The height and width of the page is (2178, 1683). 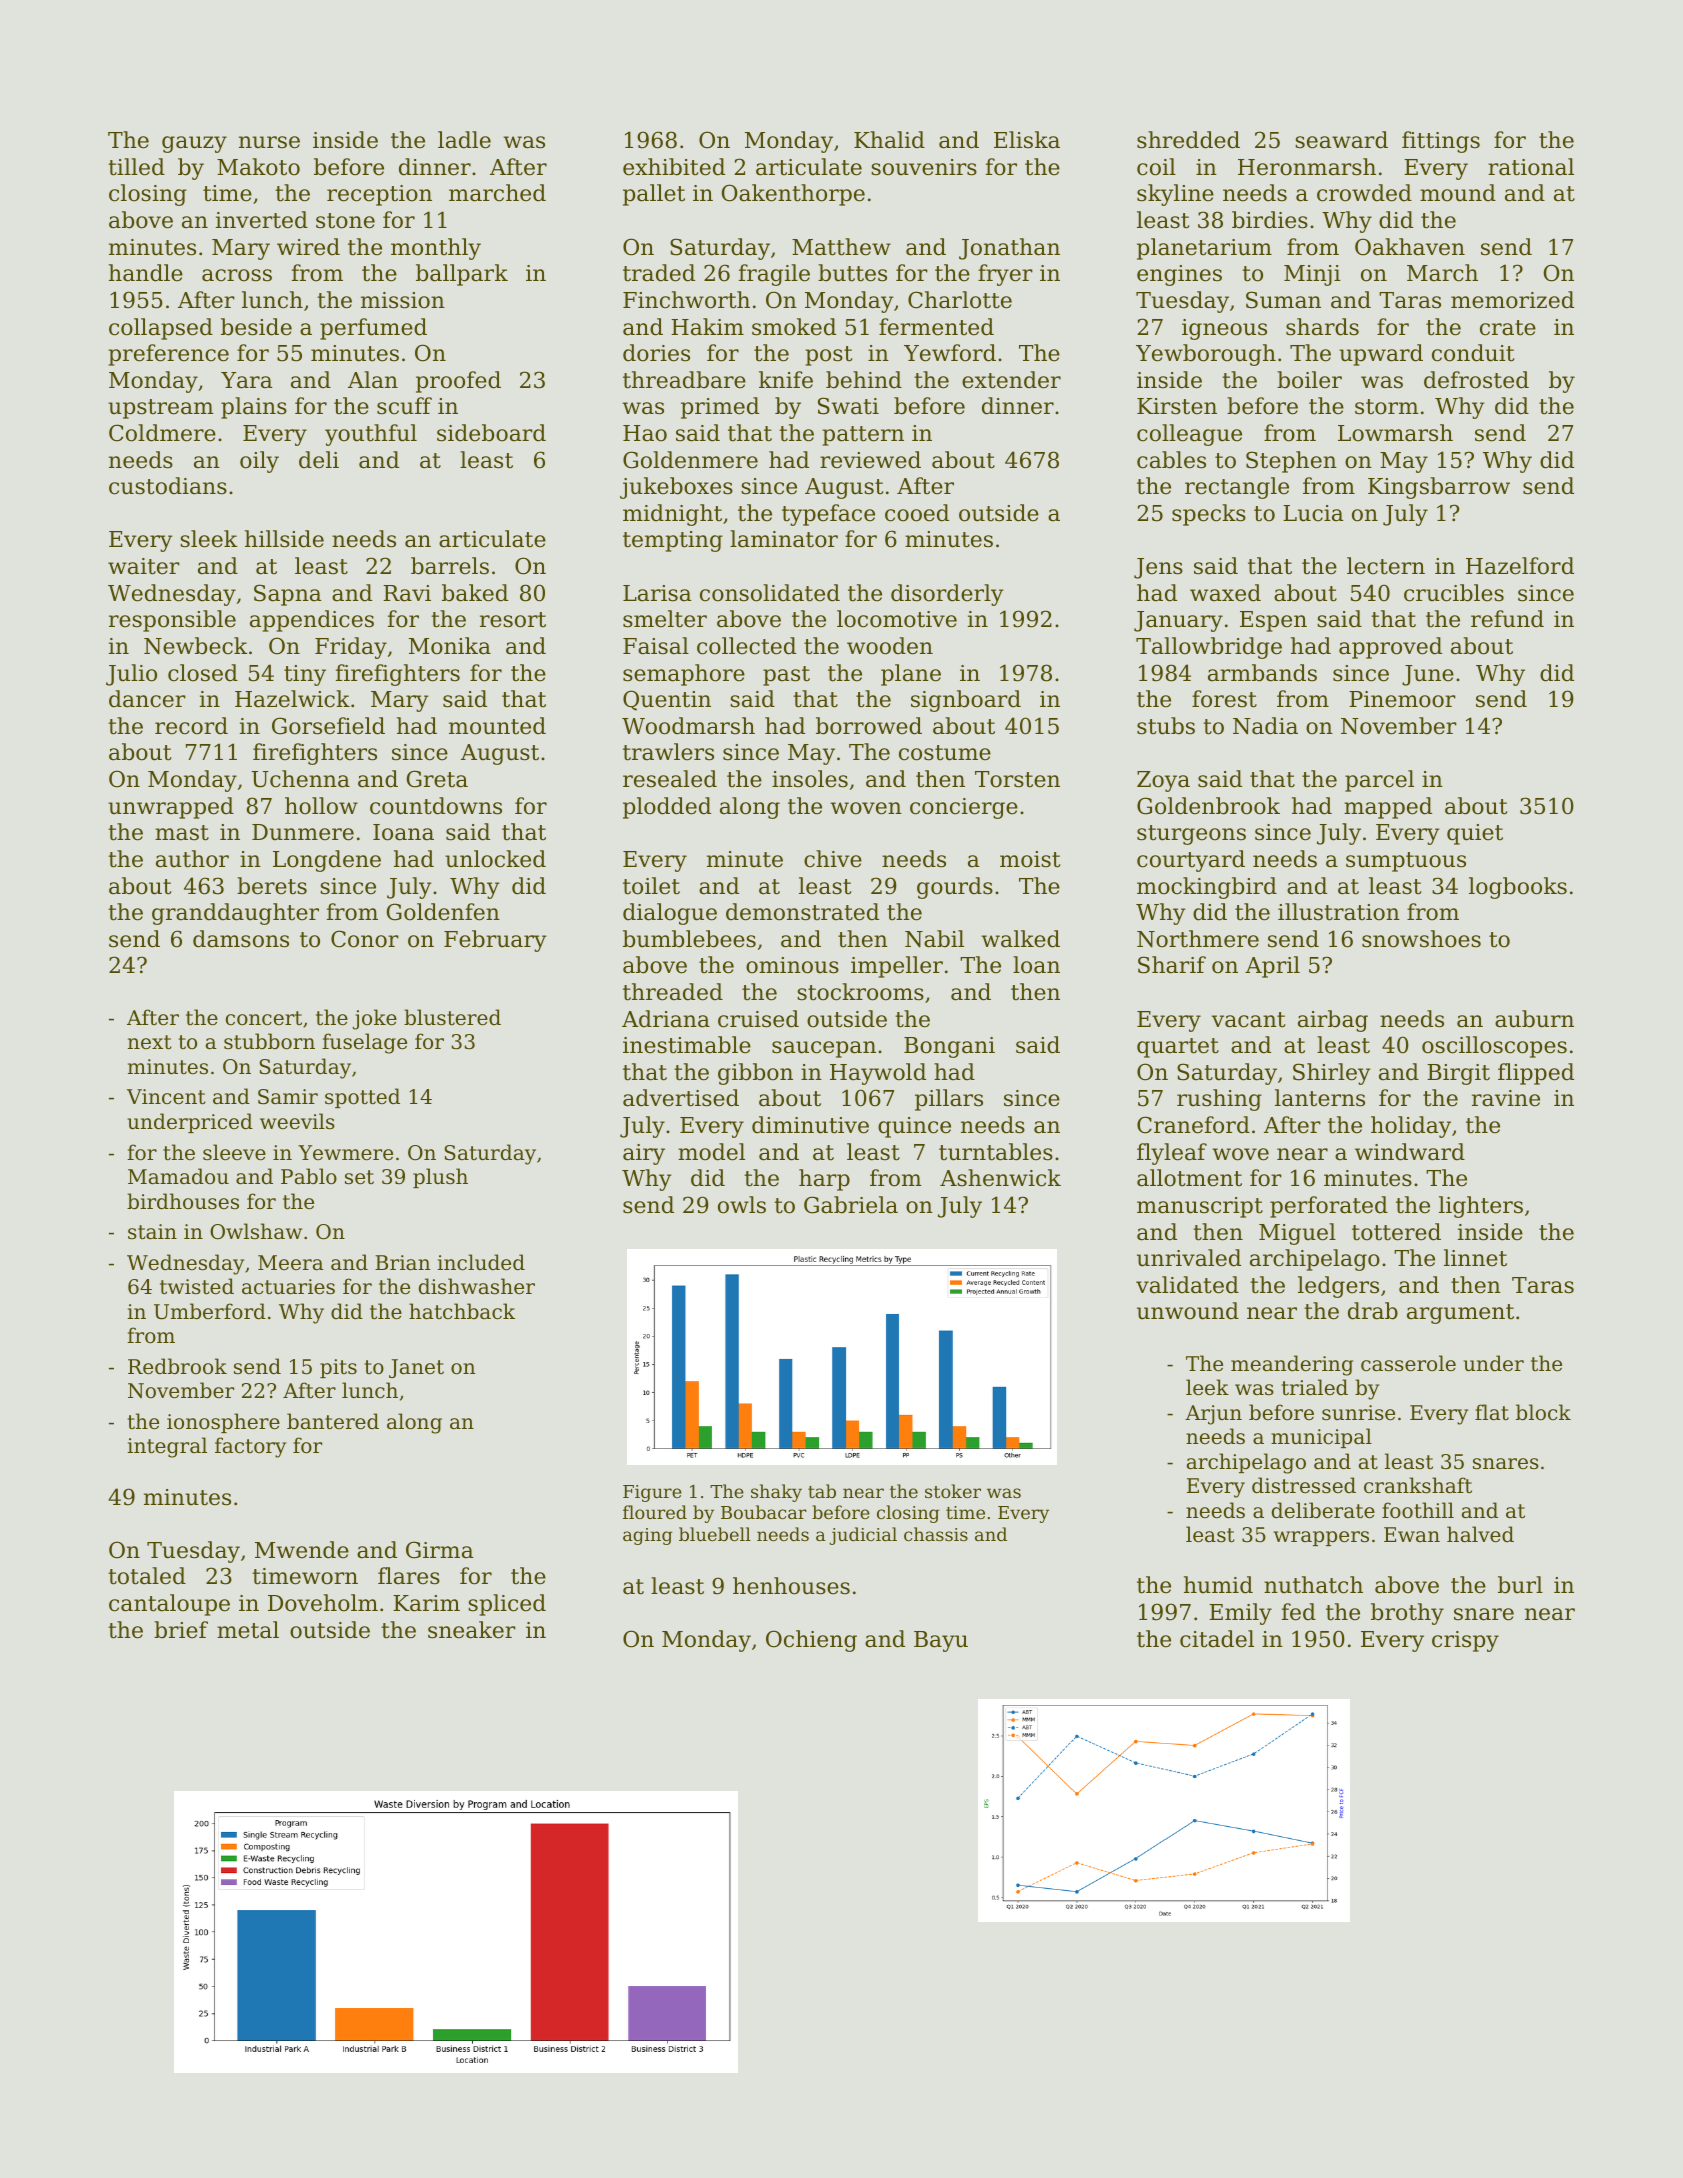 I want to click on Gabriela, so click(x=851, y=1205).
